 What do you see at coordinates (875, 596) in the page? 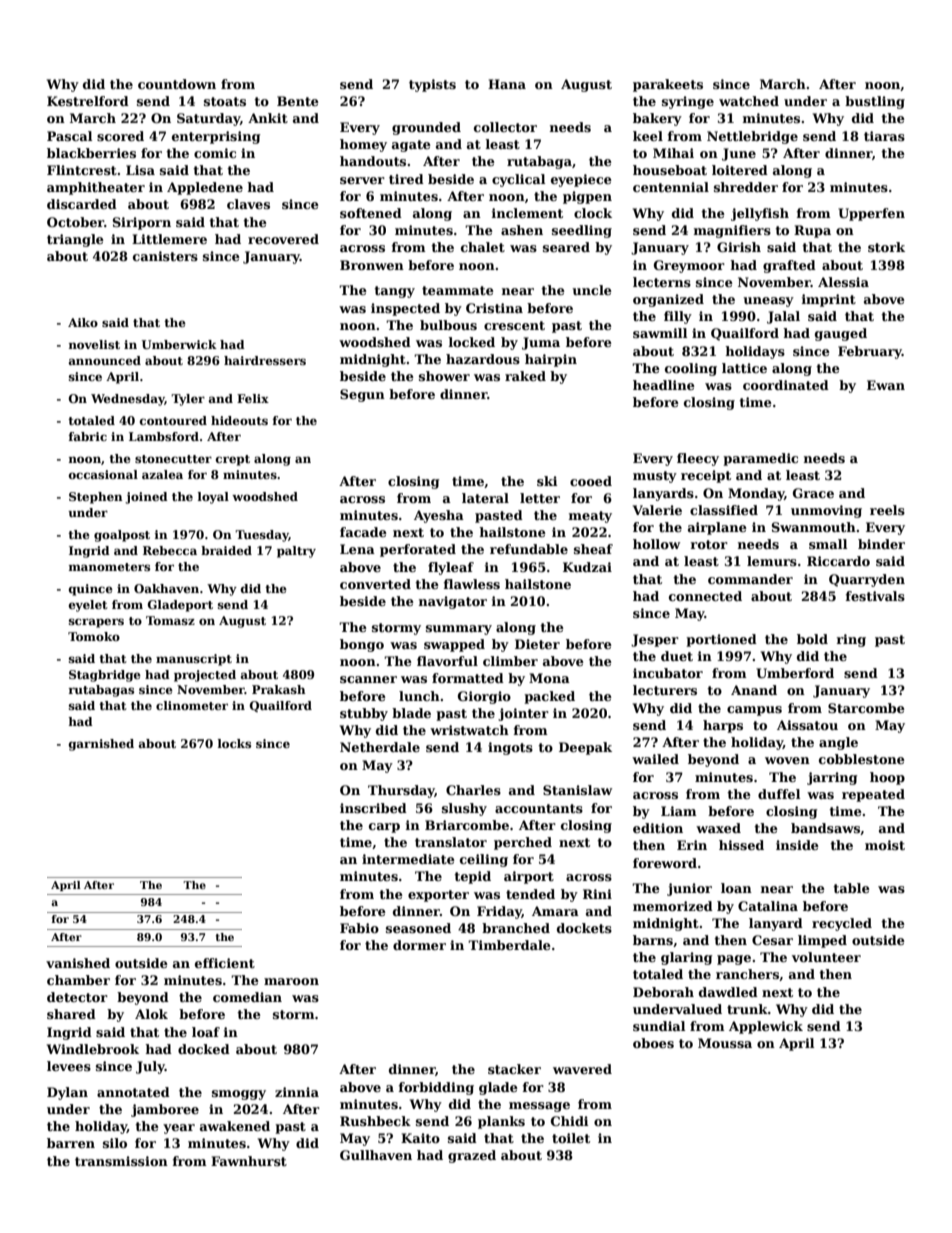
I see `festivals` at bounding box center [875, 596].
